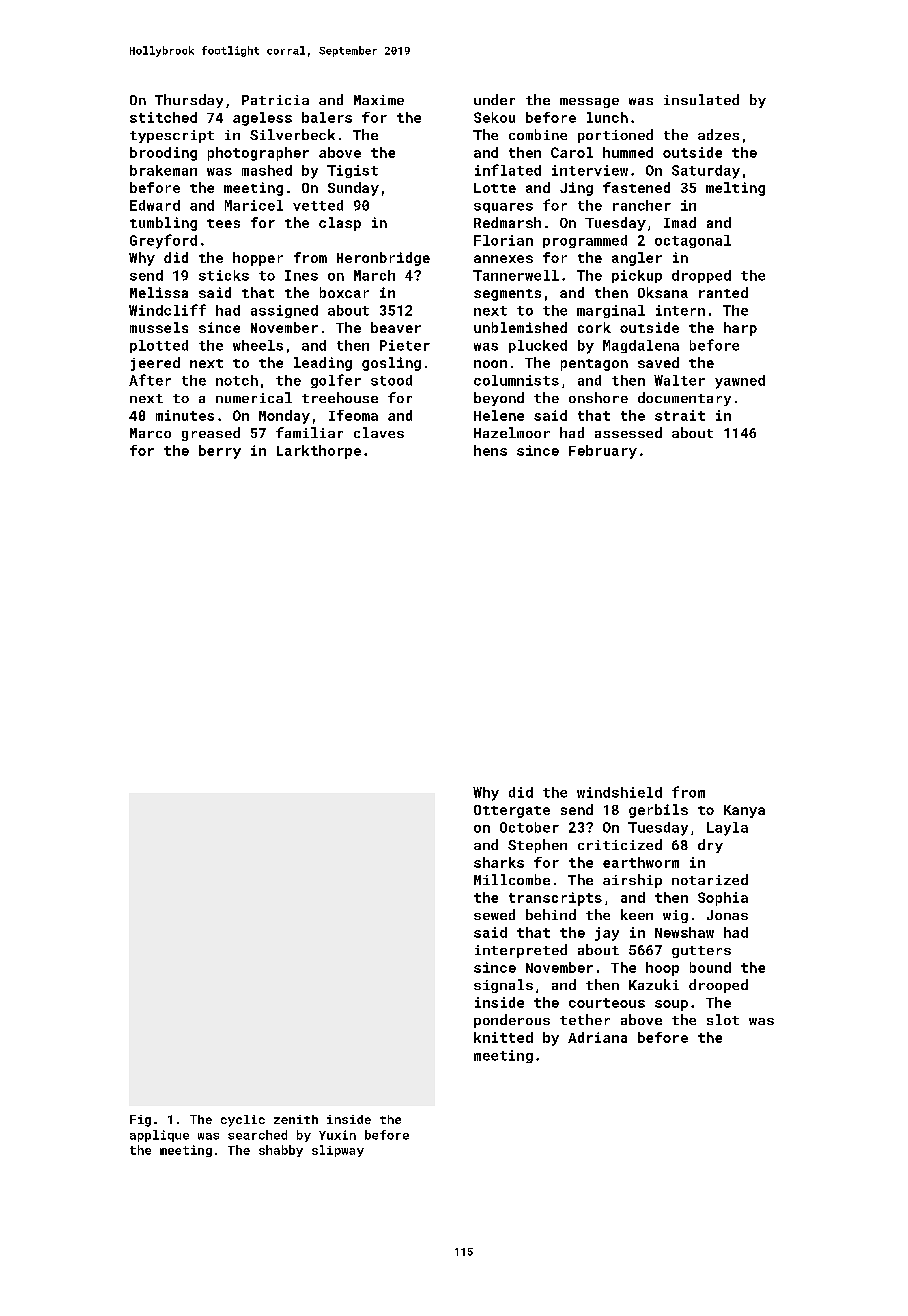 The height and width of the page is (1316, 908). Describe the element at coordinates (521, 951) in the page. I see `interpreted` at that location.
